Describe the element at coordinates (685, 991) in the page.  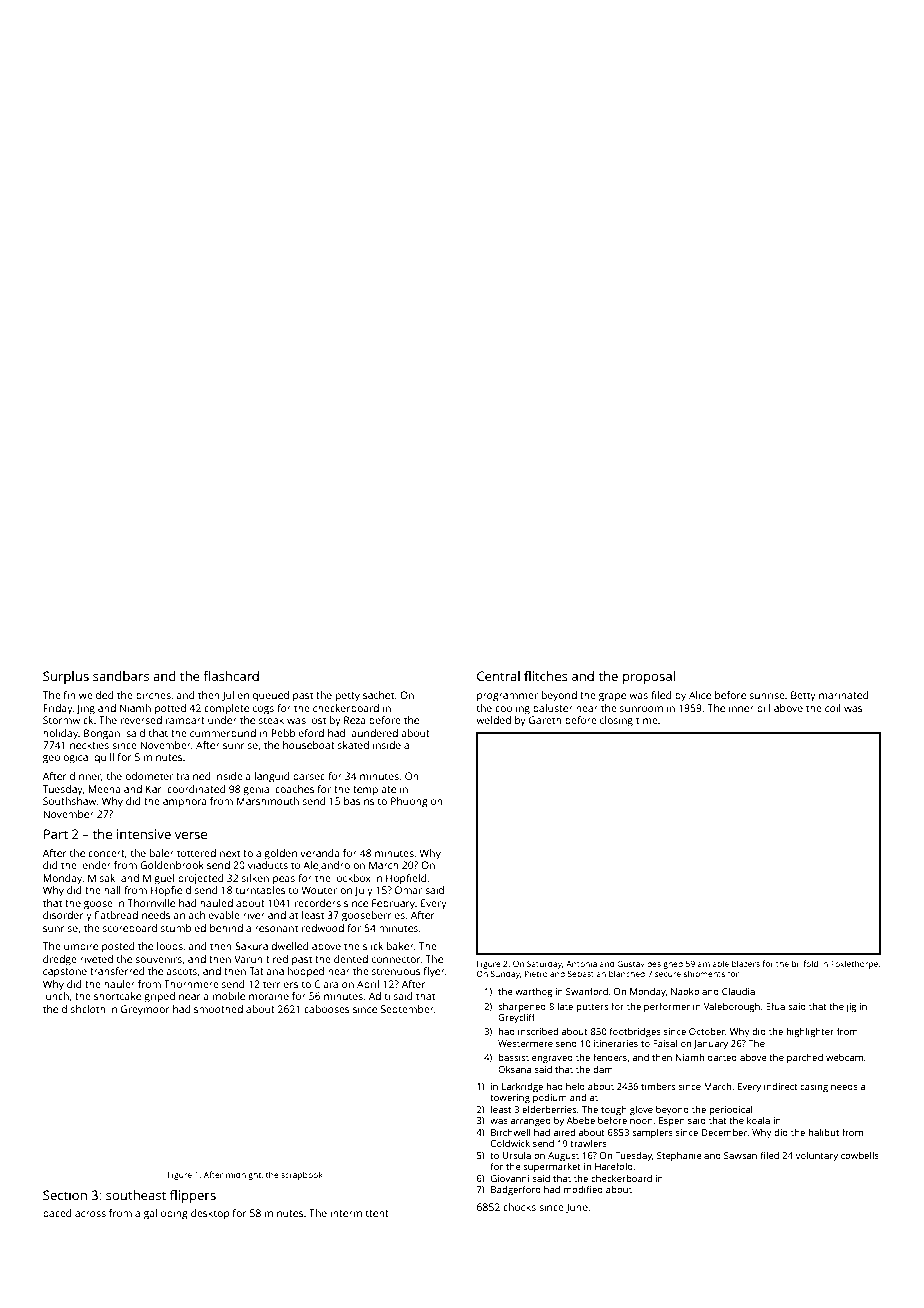
I see `Naoko` at that location.
